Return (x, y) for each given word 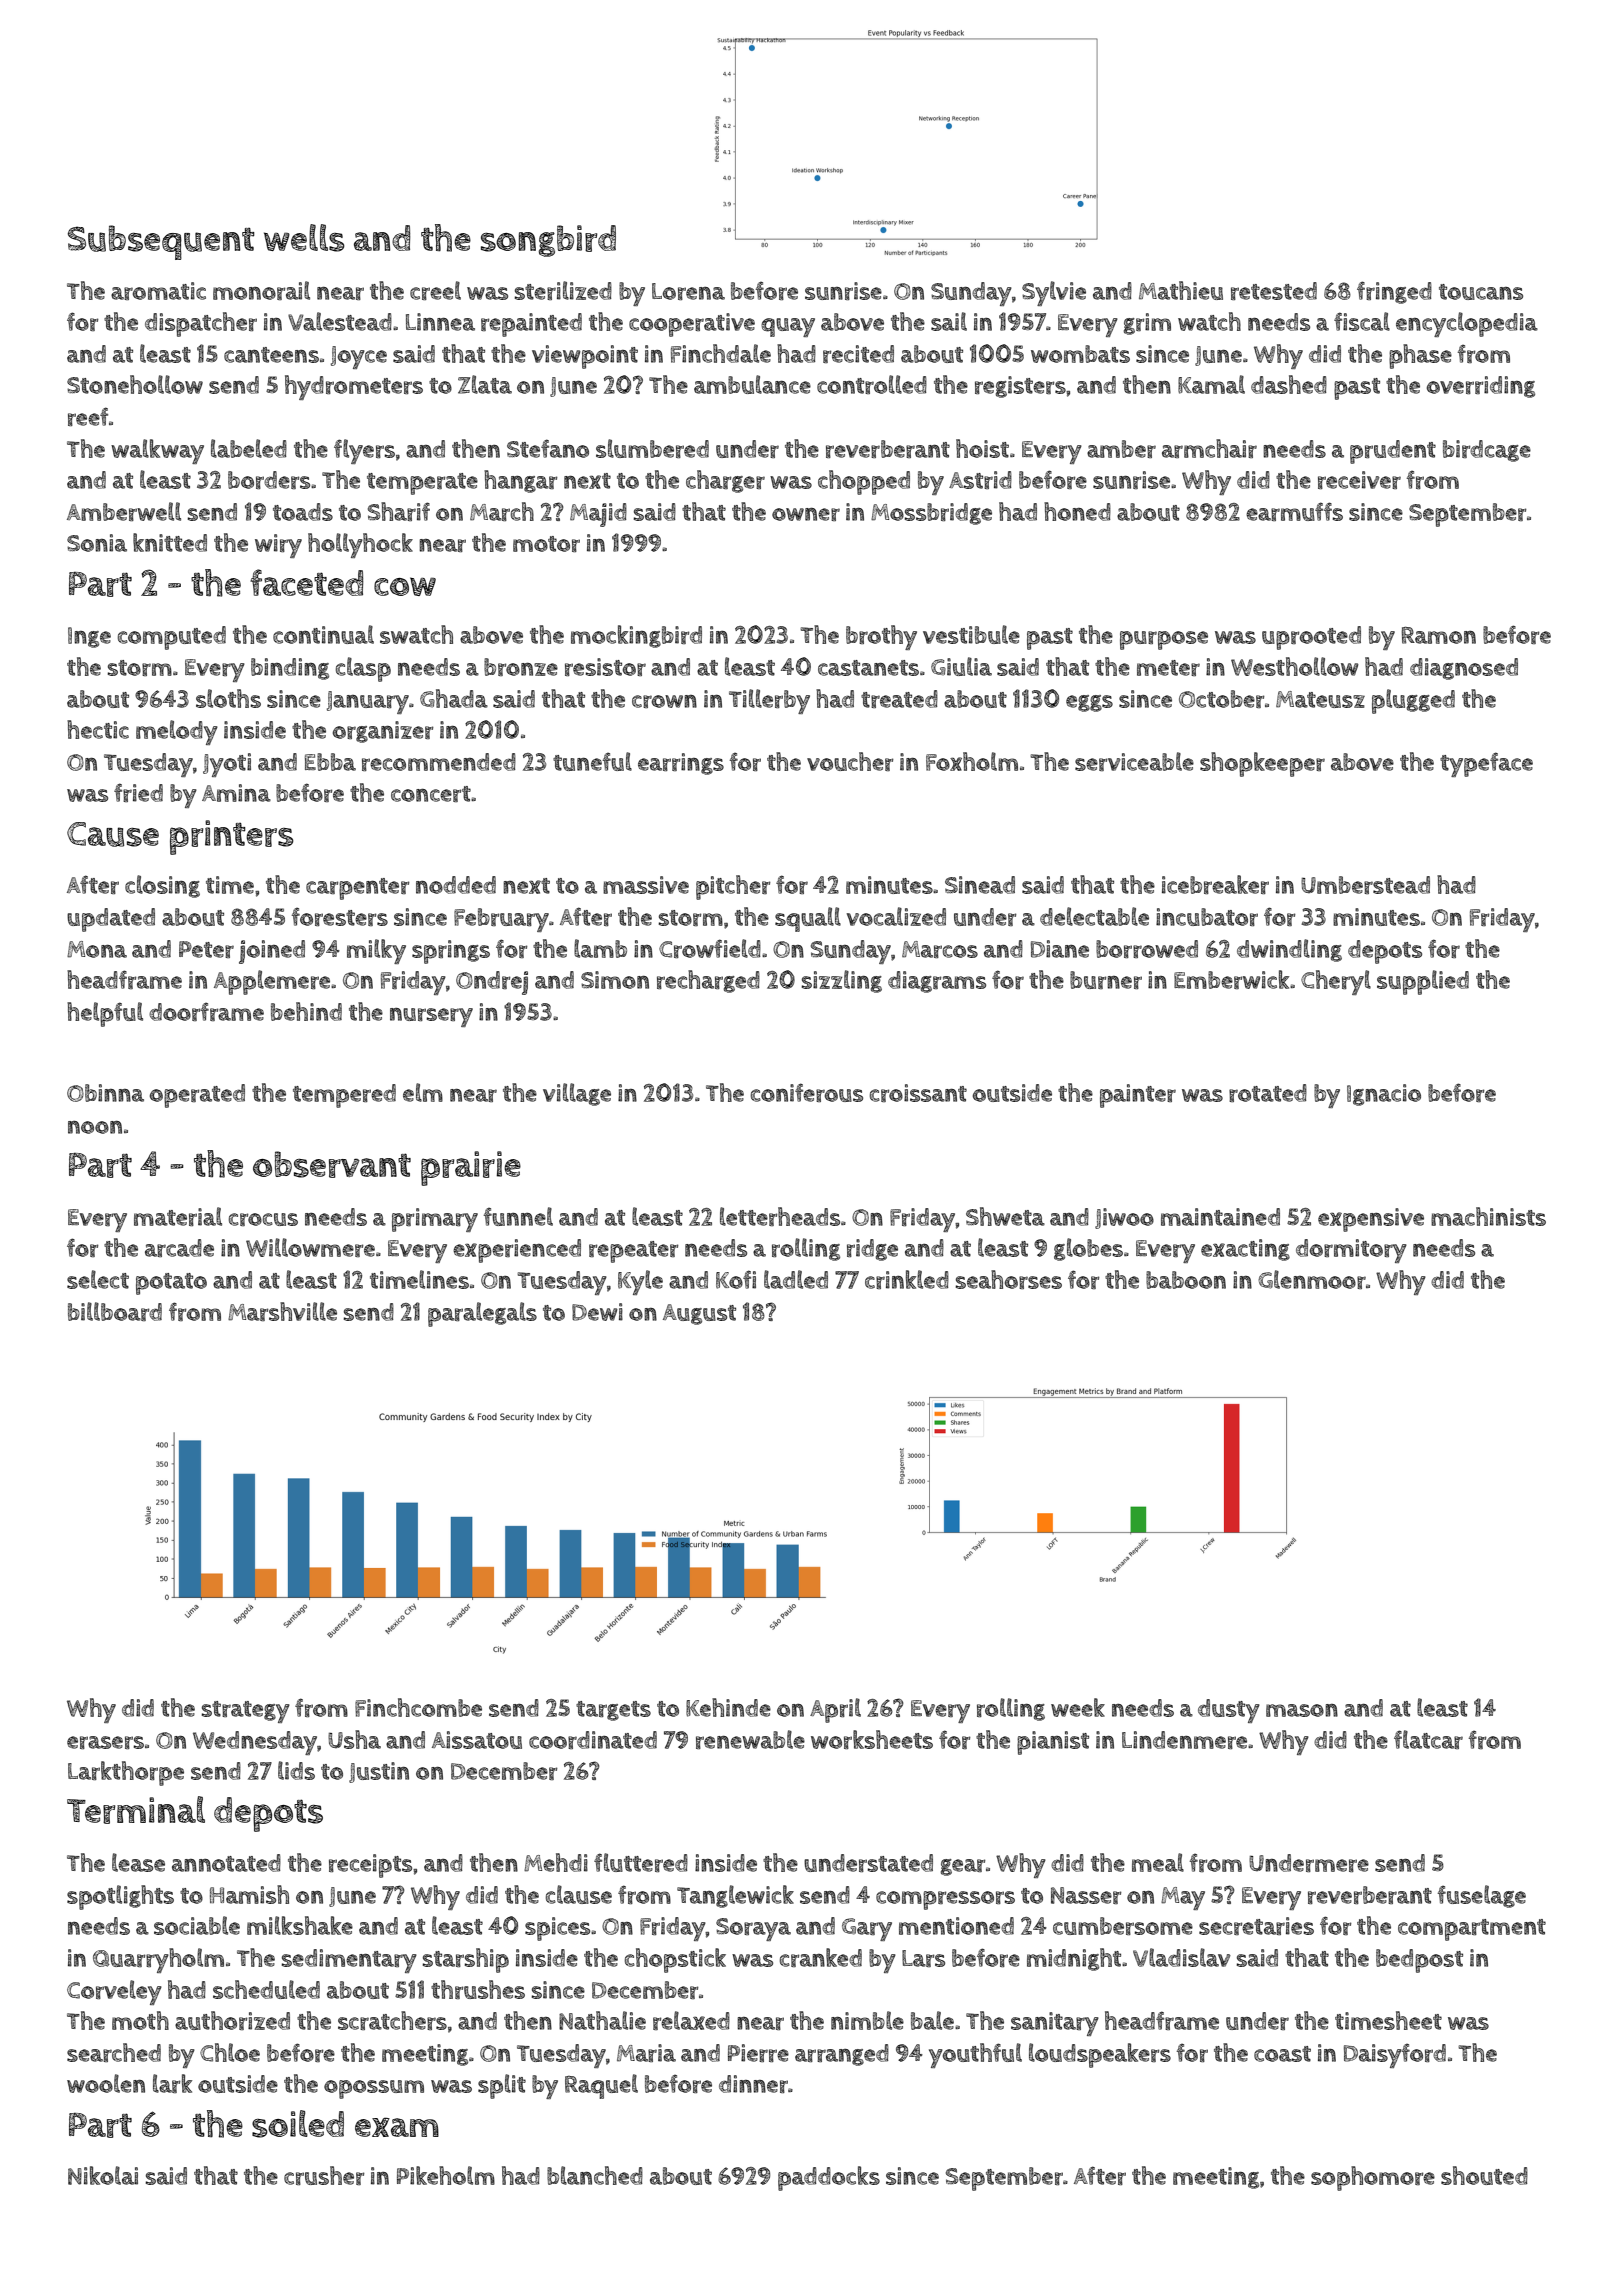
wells (304, 238)
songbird (548, 241)
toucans (1481, 292)
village (577, 1094)
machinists (1488, 1216)
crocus (263, 1219)
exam (397, 2127)
